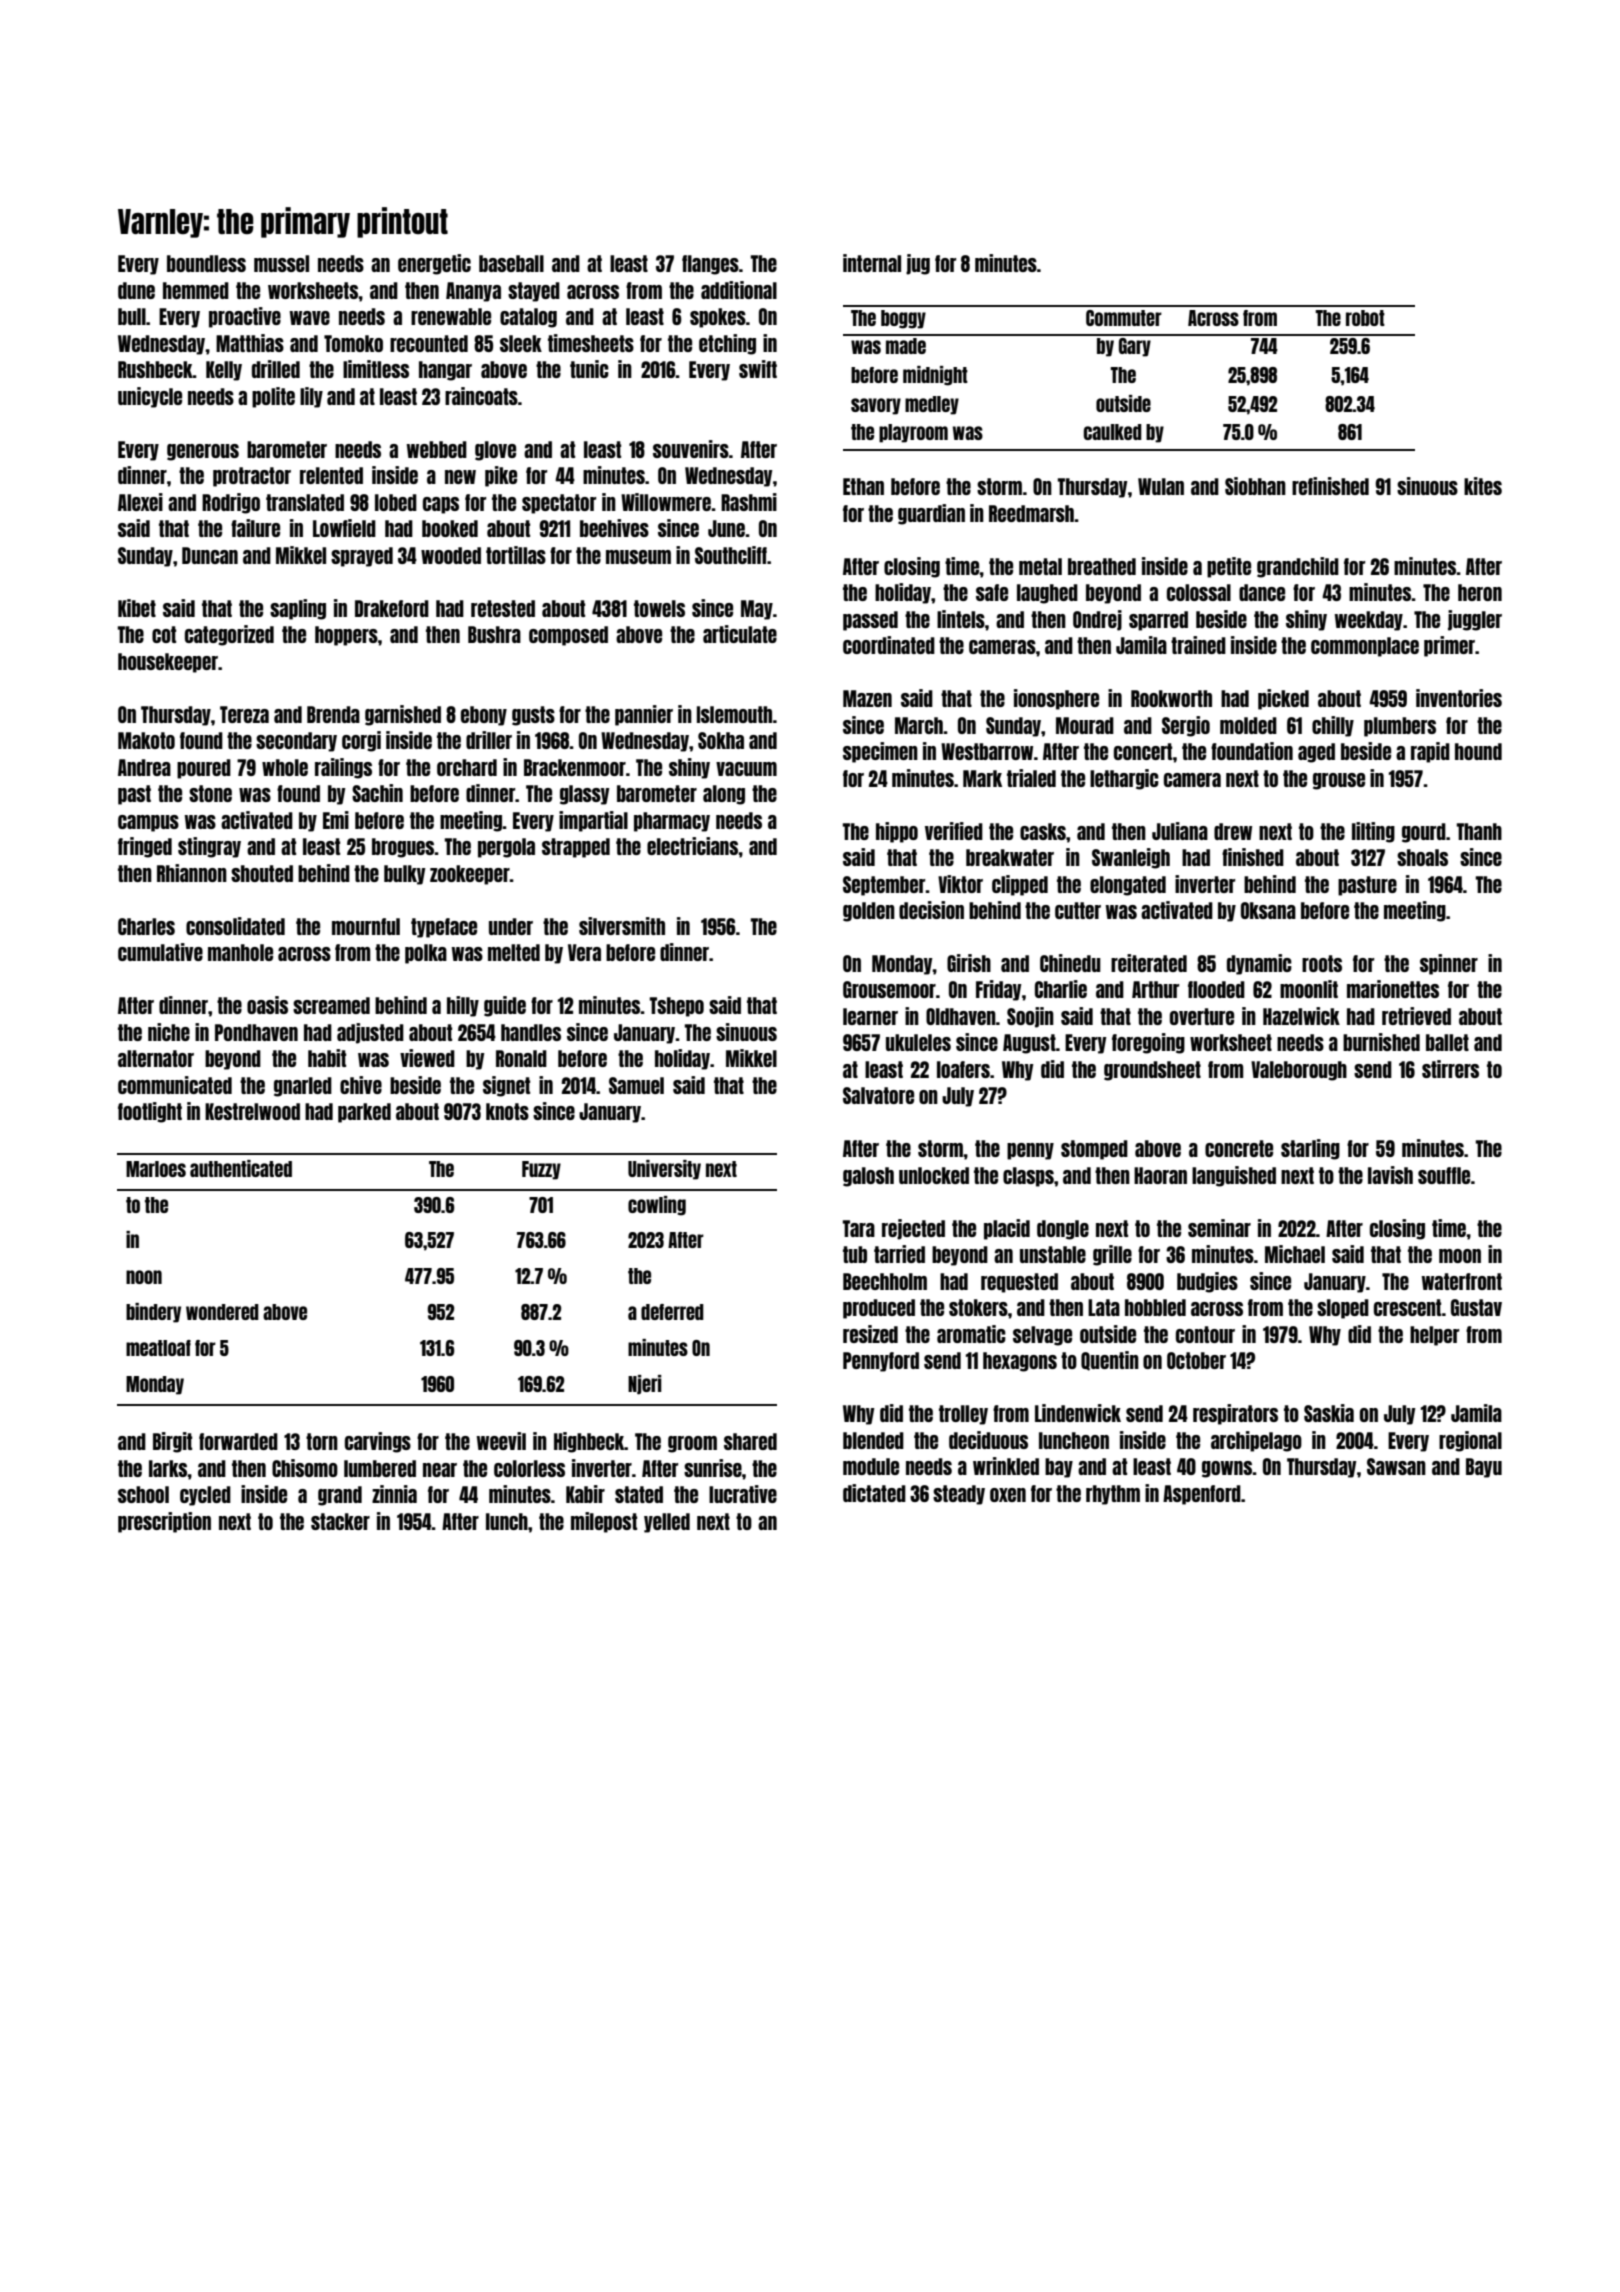 This document has width=1620, height=2292. Describe the element at coordinates (897, 832) in the document. I see `hippo` at that location.
